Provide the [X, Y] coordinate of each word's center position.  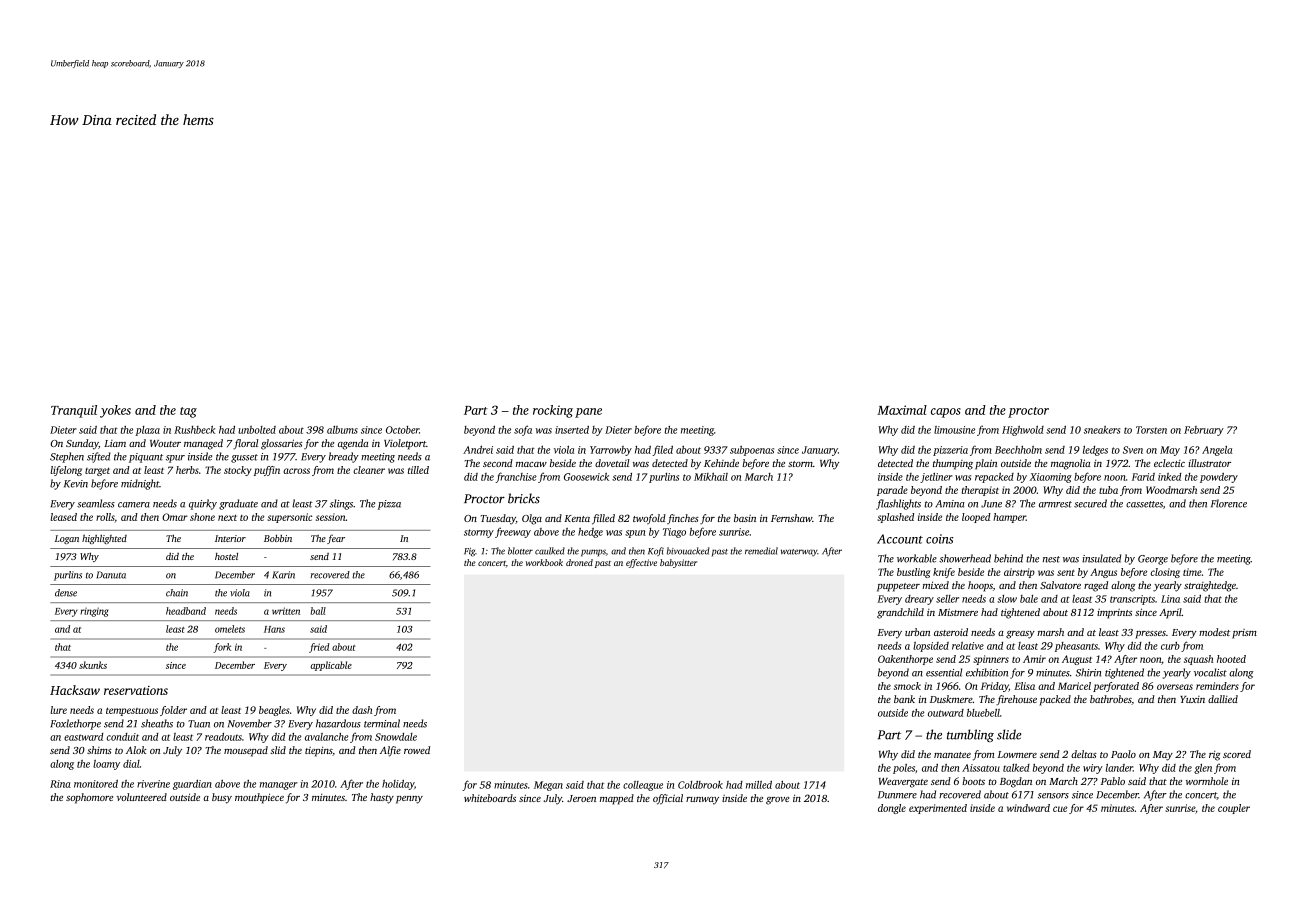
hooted [1231, 659]
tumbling [970, 735]
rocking [553, 411]
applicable [331, 666]
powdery [1219, 478]
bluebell [983, 713]
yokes [115, 411]
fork [222, 648]
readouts [223, 737]
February [1204, 431]
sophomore [89, 798]
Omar [175, 517]
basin [745, 518]
